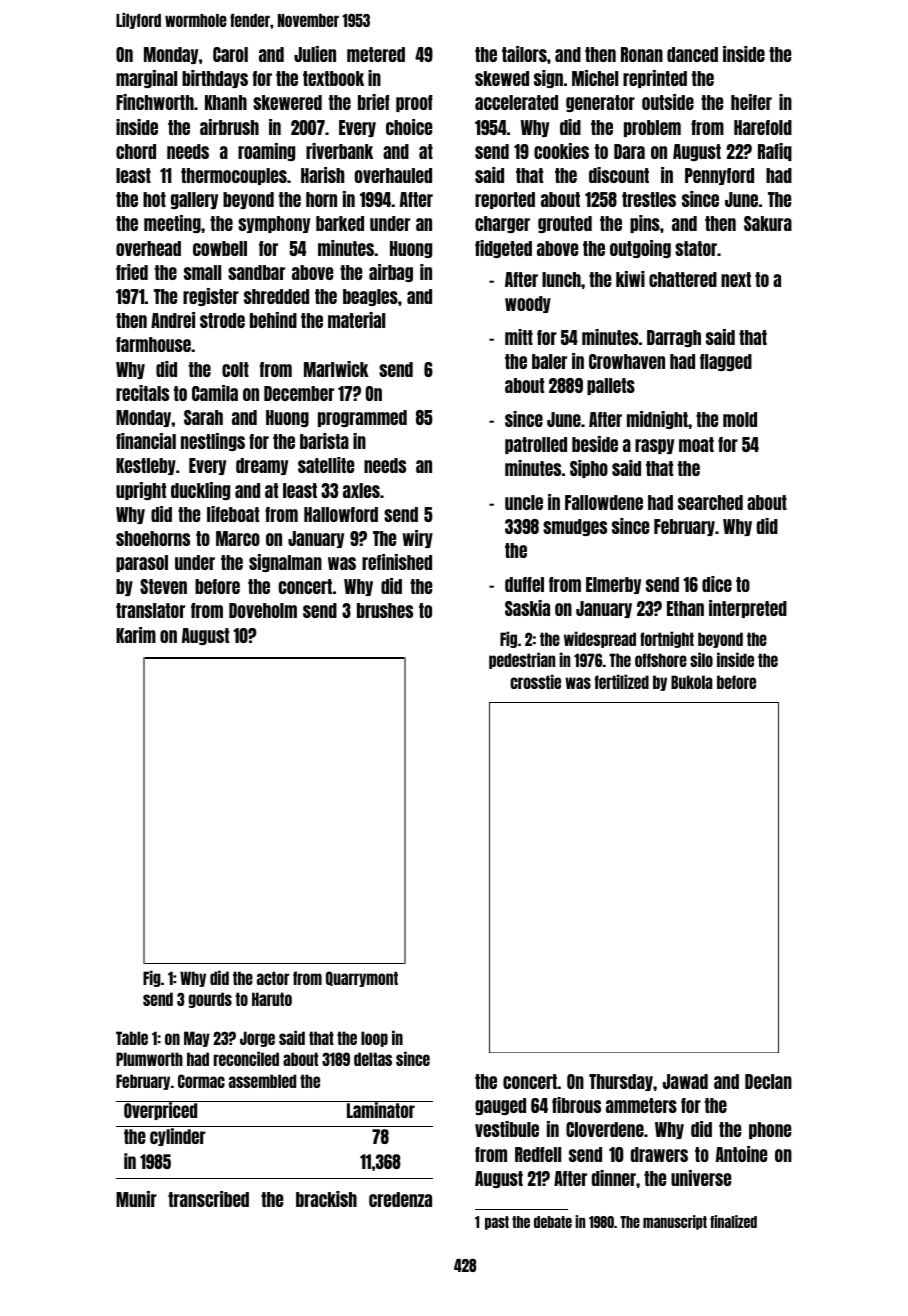 Image resolution: width=908 pixels, height=1316 pixels. Describe the element at coordinates (150, 610) in the document. I see `translator` at that location.
